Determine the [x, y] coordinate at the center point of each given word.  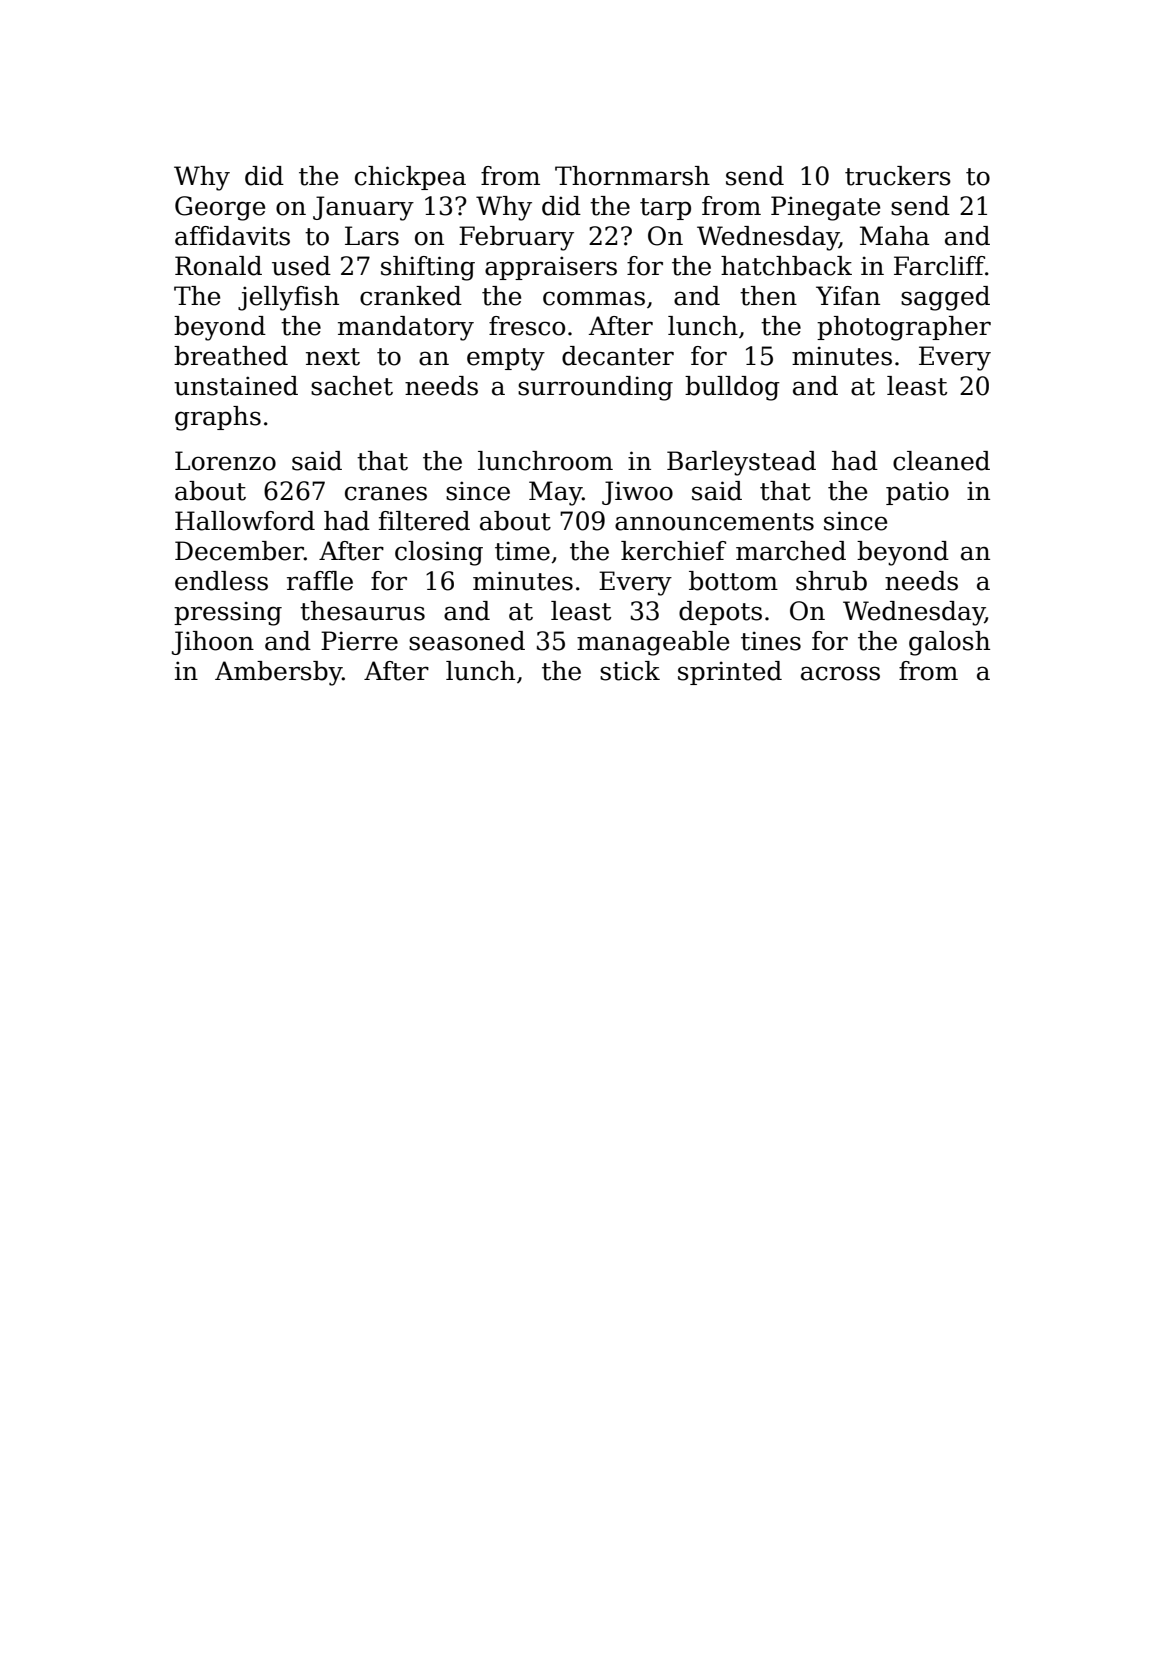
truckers [898, 176]
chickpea [410, 178]
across [840, 673]
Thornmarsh [632, 176]
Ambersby [278, 673]
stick [630, 671]
